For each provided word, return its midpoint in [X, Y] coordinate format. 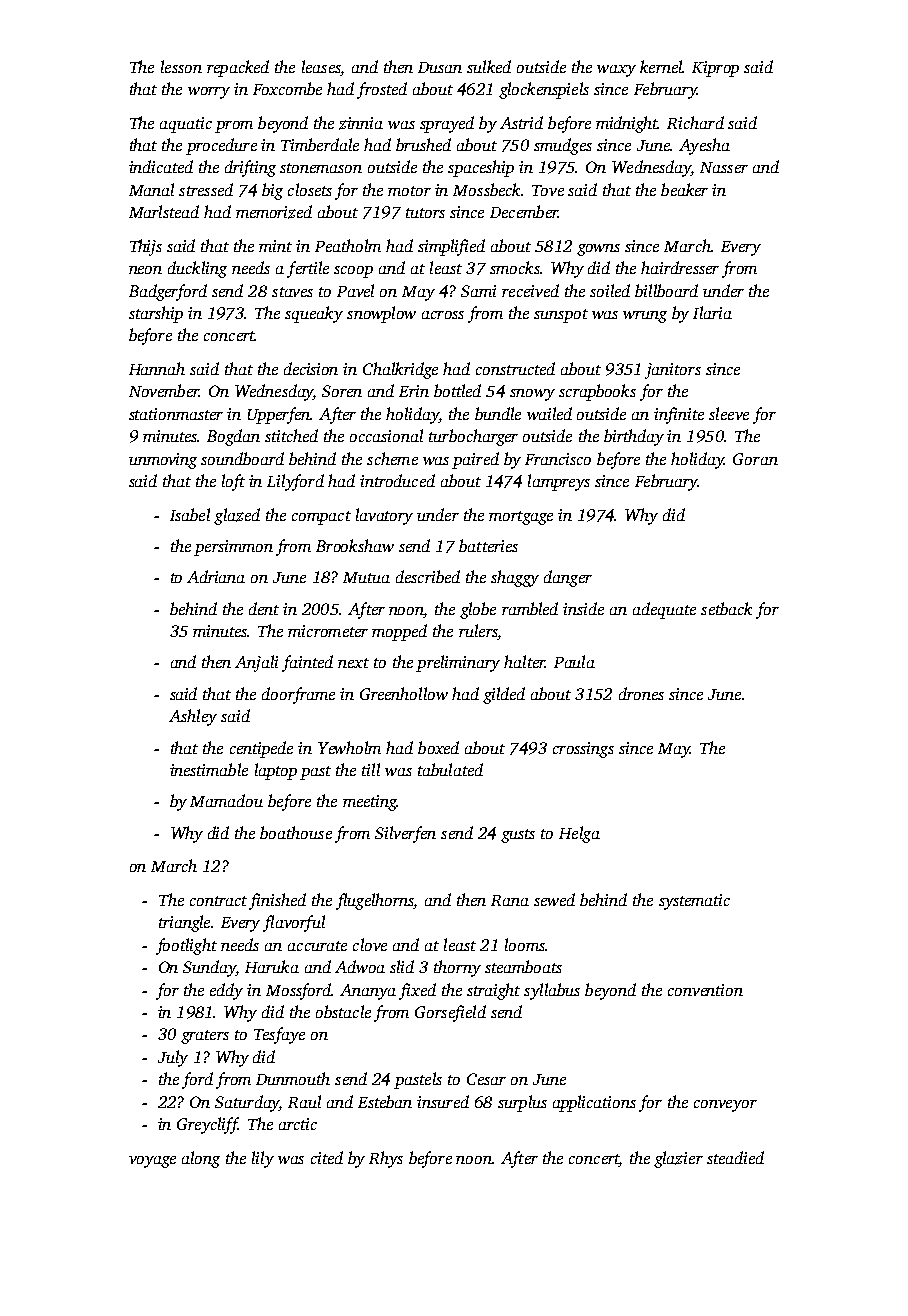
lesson [181, 66]
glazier [678, 1159]
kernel [661, 66]
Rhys [386, 1159]
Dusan [440, 67]
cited [327, 1157]
